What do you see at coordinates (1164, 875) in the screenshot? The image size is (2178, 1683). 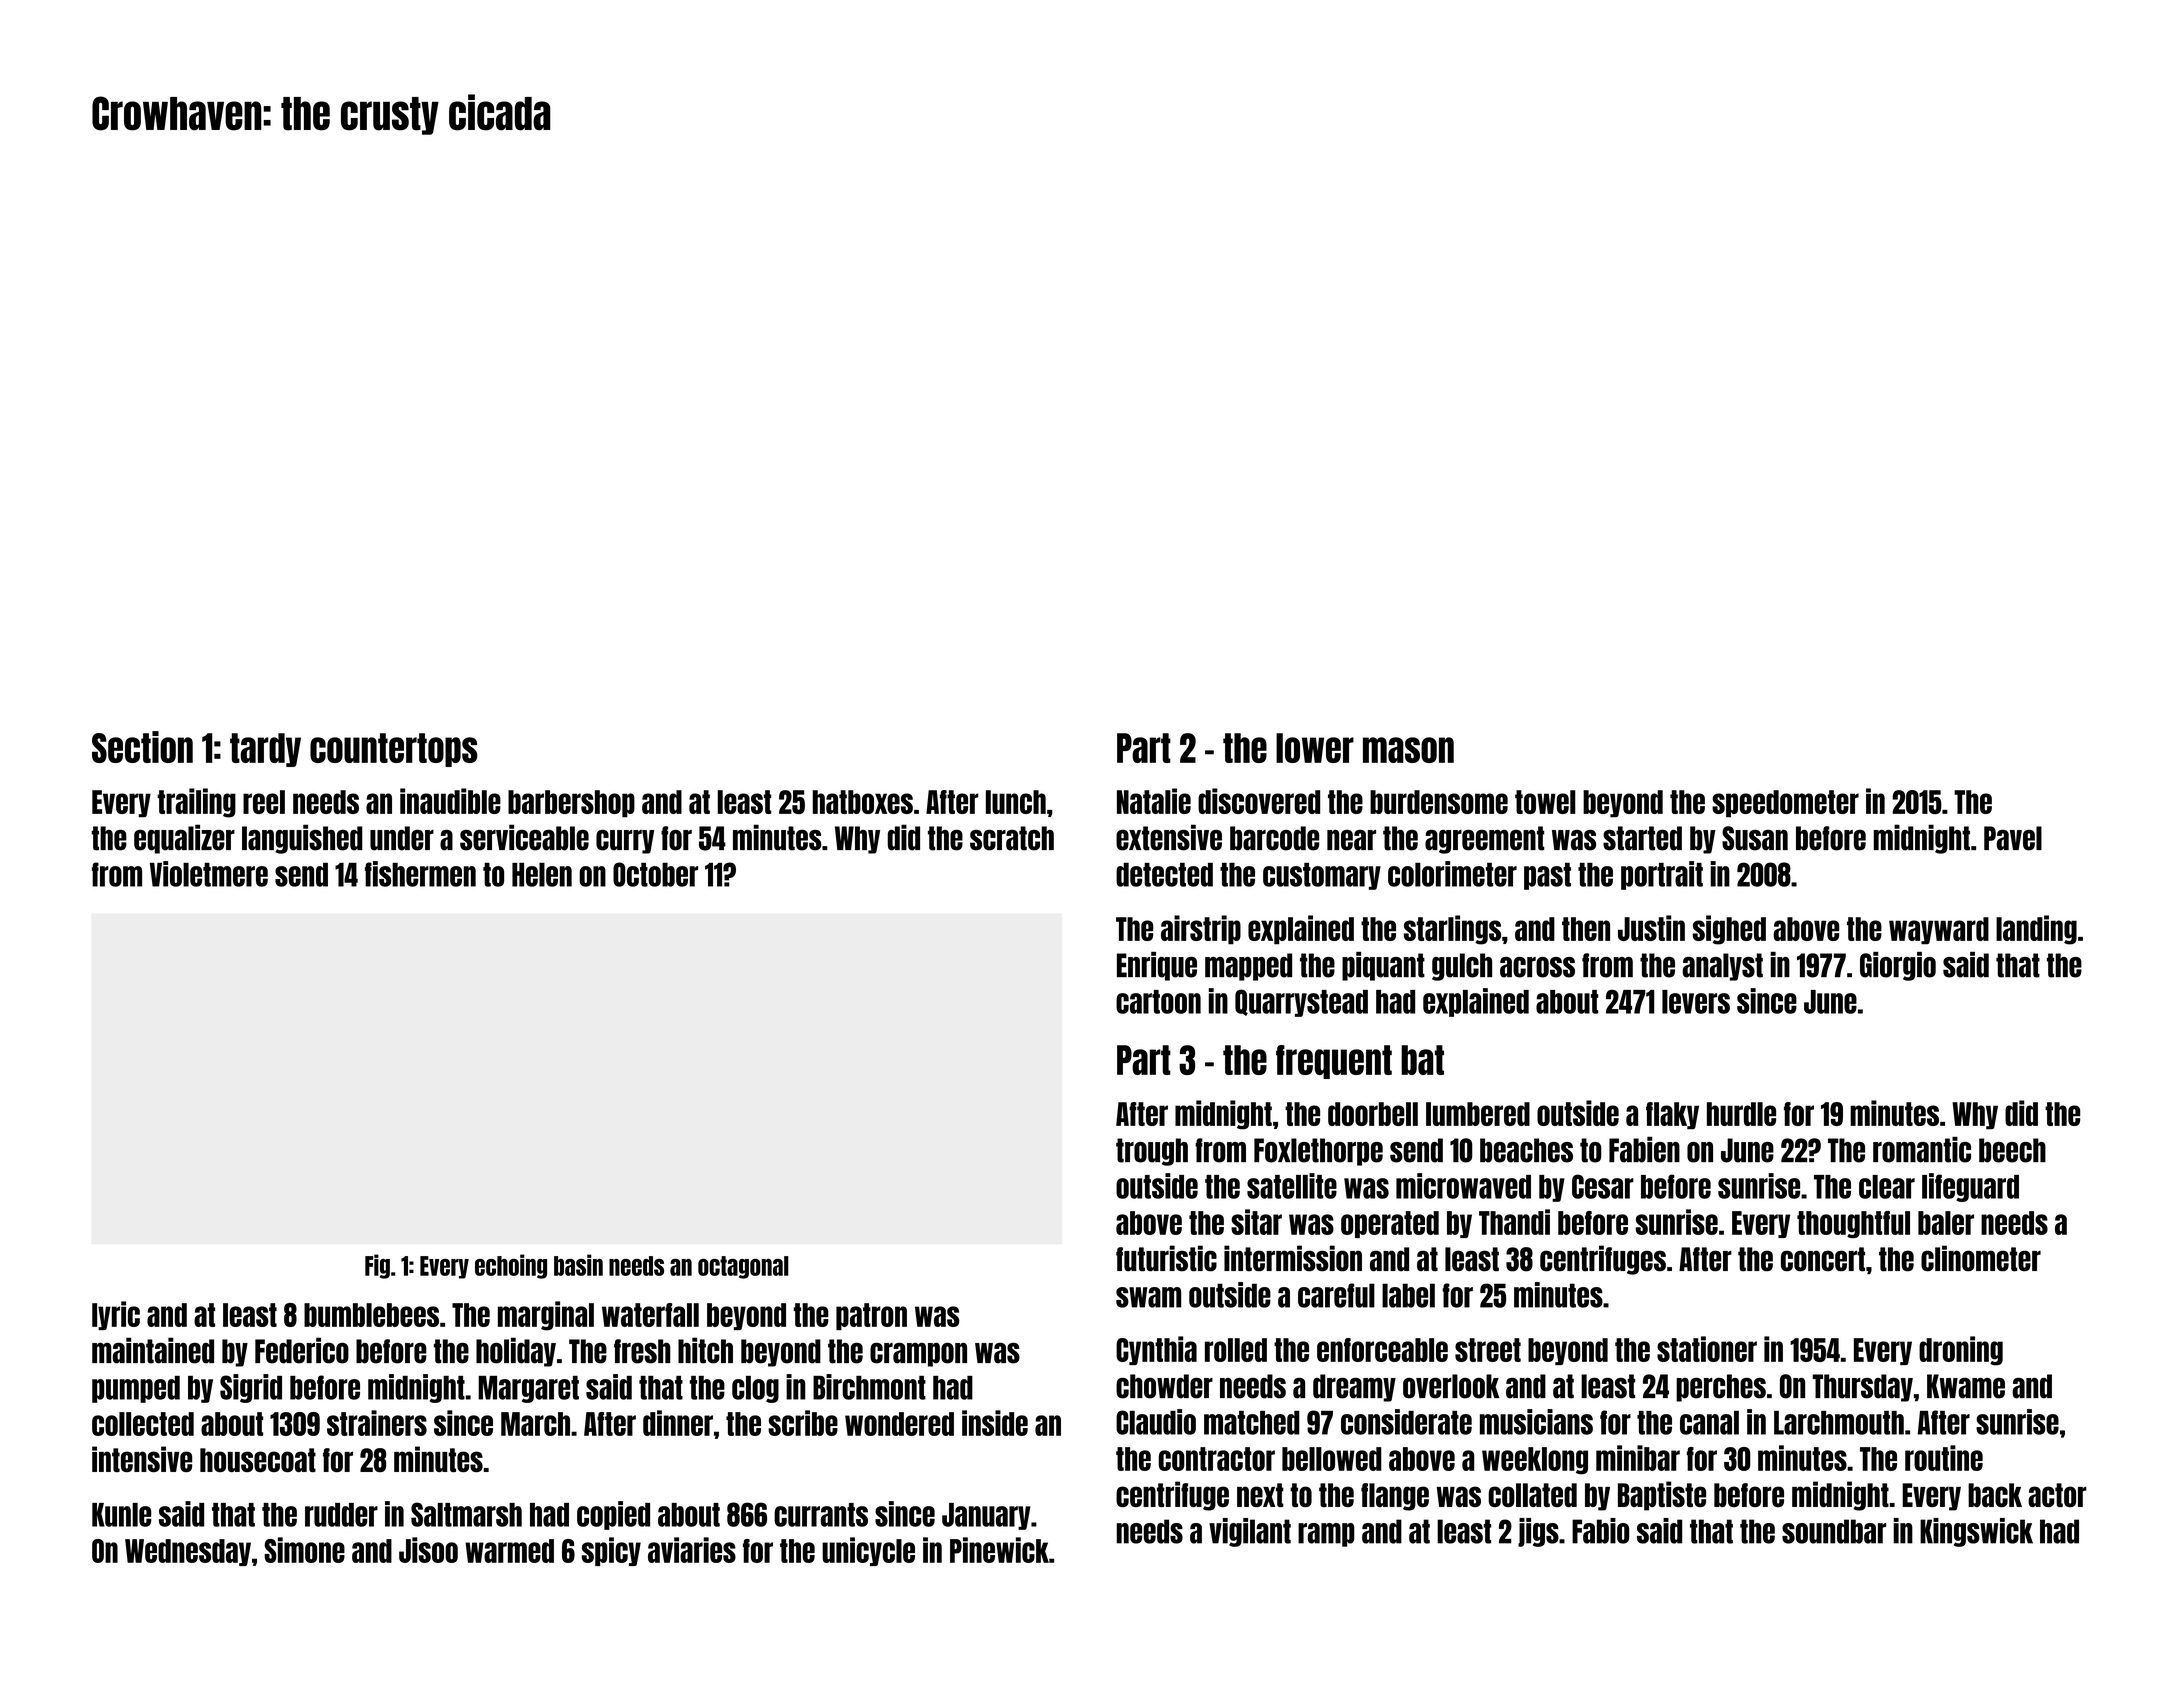 I see `detected` at bounding box center [1164, 875].
